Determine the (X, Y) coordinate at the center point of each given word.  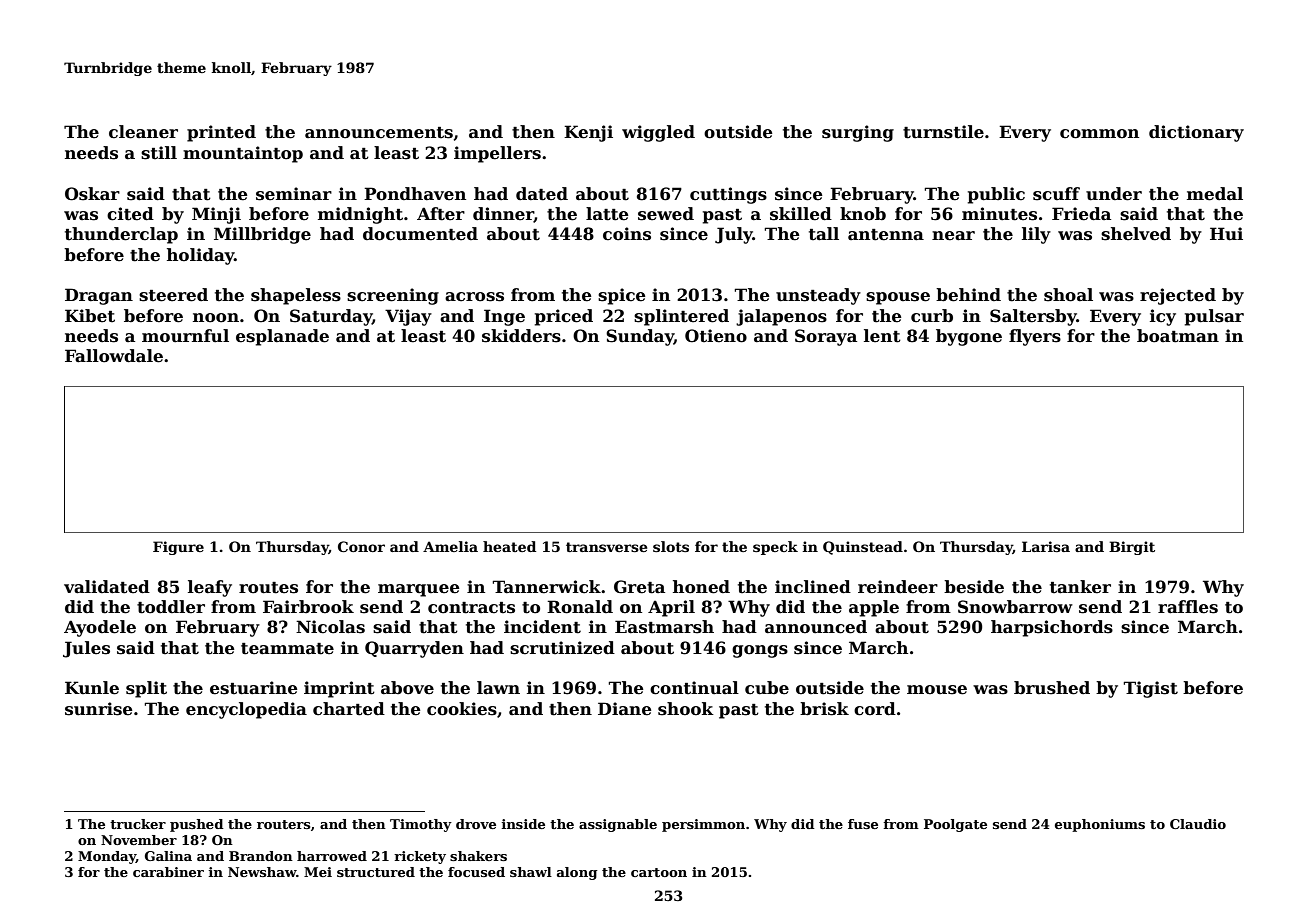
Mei (318, 872)
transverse (606, 547)
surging (858, 133)
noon (216, 318)
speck (775, 548)
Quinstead (863, 548)
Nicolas (330, 627)
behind (968, 295)
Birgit (1132, 548)
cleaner (143, 132)
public (996, 195)
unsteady (818, 296)
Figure (178, 548)
